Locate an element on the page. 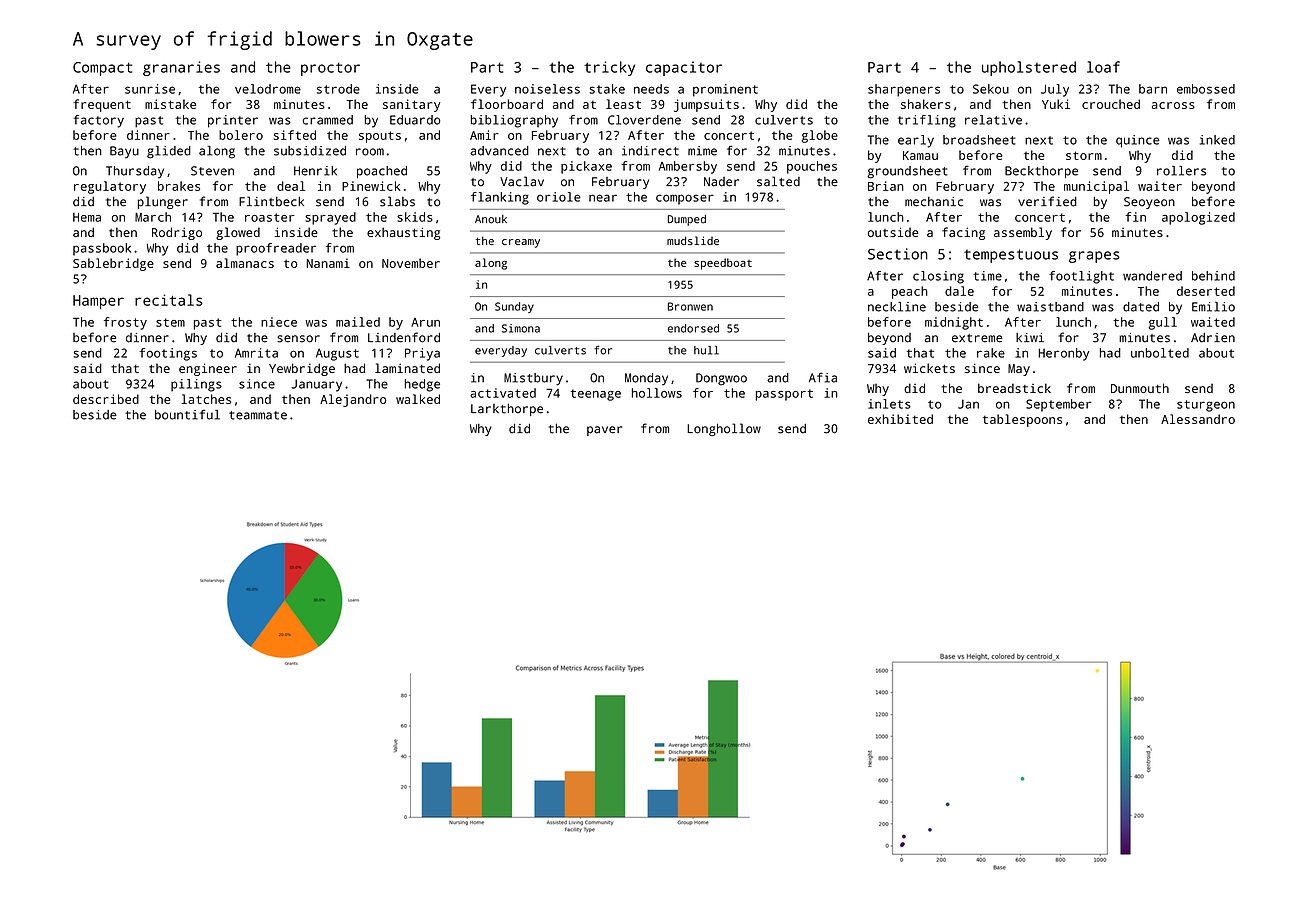 This image has height=924, width=1308. tricky is located at coordinates (609, 68).
